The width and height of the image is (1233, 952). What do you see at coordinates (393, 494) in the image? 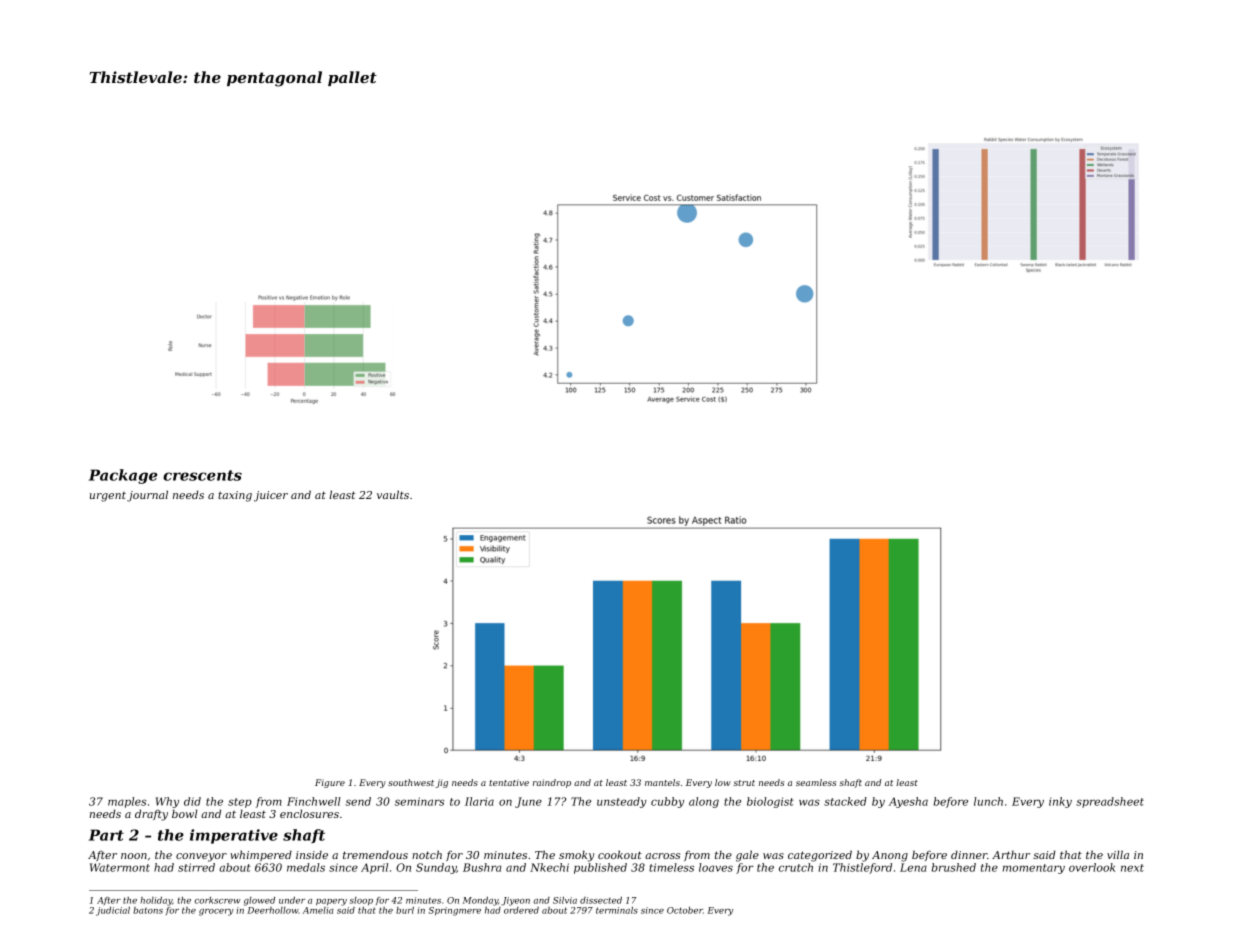
I see `vaults` at bounding box center [393, 494].
